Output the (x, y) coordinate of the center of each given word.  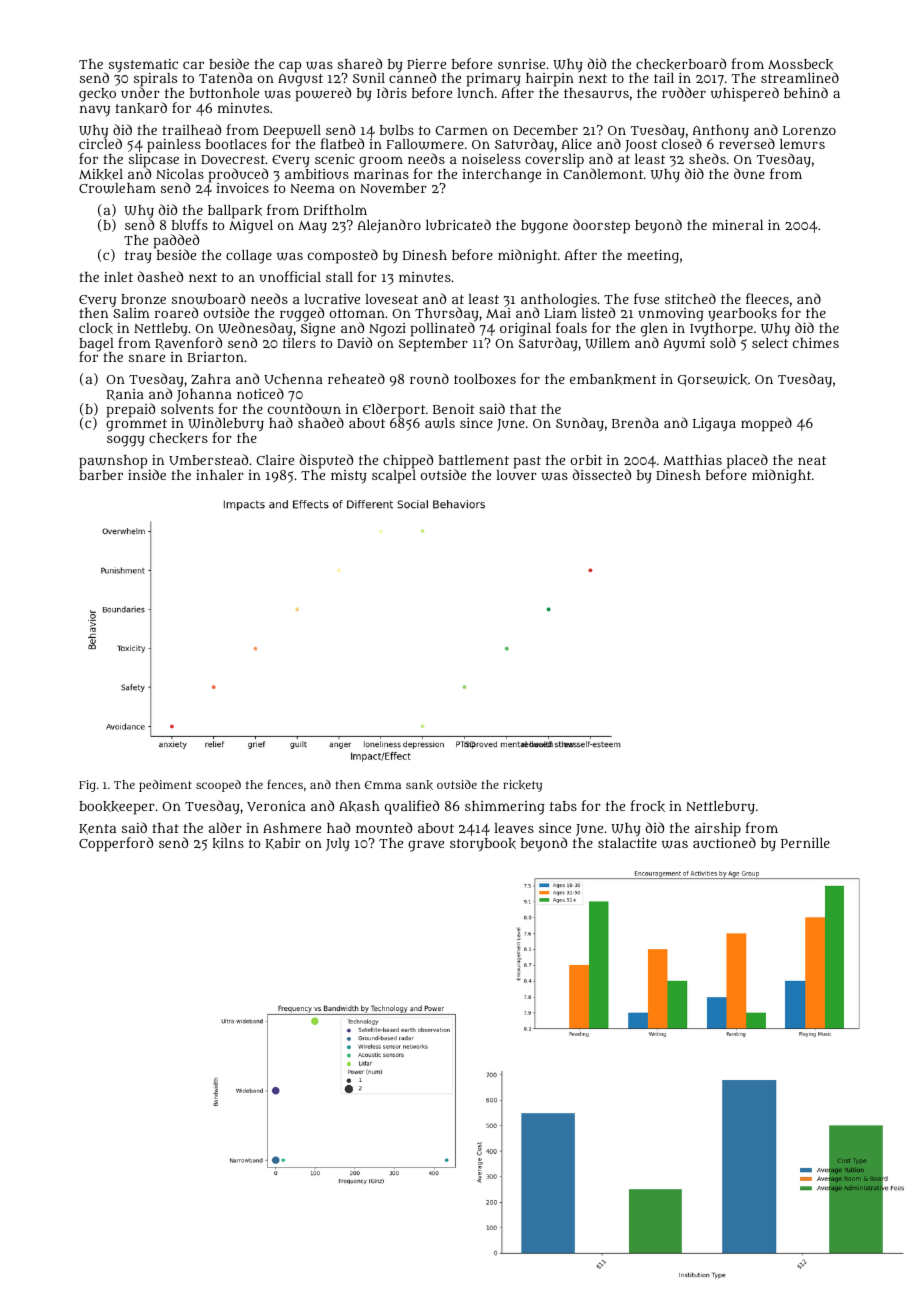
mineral (737, 225)
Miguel (251, 227)
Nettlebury (720, 808)
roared (176, 312)
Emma (383, 785)
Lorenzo (809, 131)
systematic (143, 65)
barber (101, 475)
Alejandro (389, 226)
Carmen (461, 130)
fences (285, 784)
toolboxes (485, 379)
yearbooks (742, 315)
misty (349, 477)
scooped (218, 786)
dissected (602, 474)
